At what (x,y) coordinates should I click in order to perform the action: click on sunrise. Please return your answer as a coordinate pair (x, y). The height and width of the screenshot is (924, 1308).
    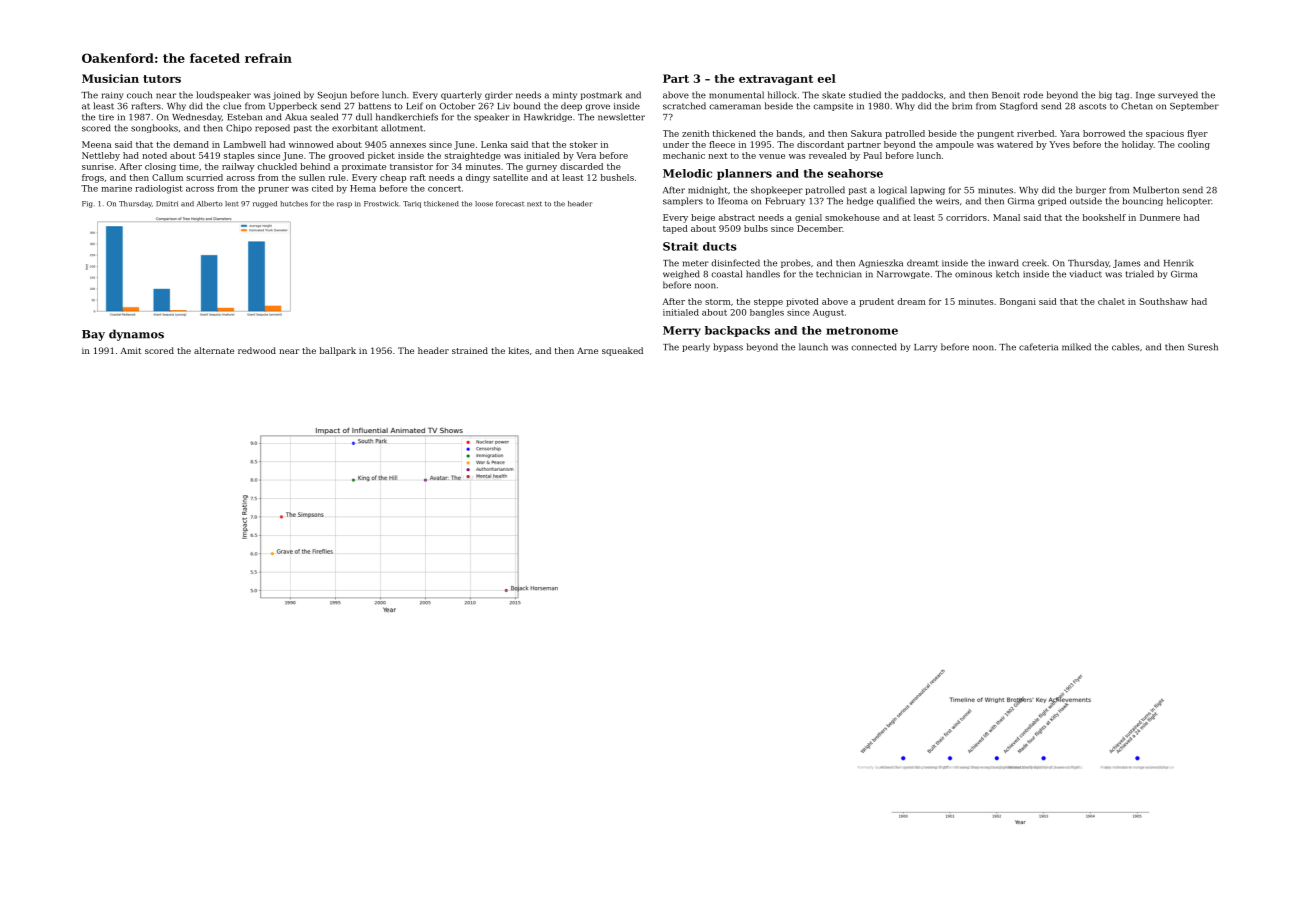
    Looking at the image, I should click on (98, 166).
